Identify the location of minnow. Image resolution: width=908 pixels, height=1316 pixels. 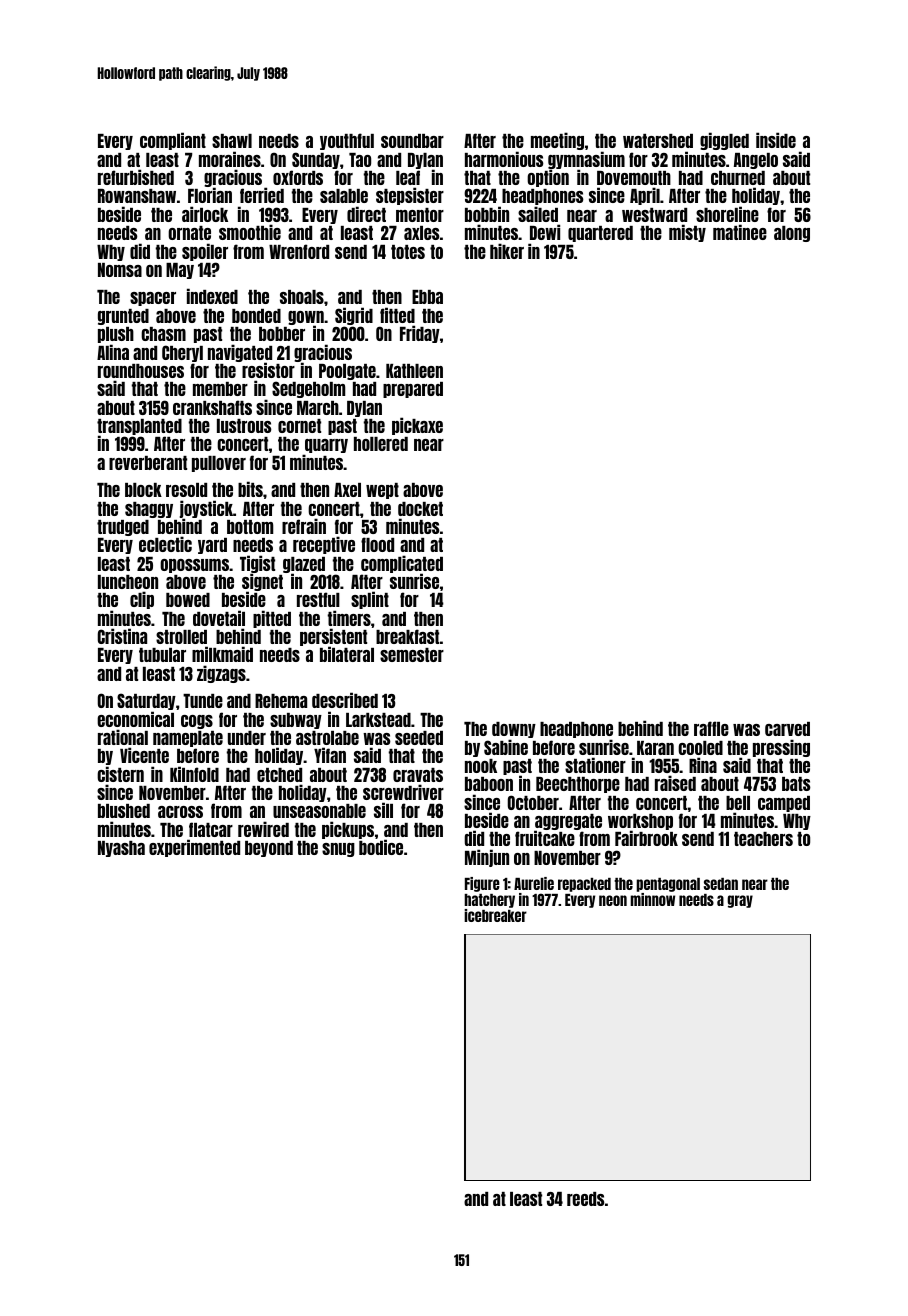
(652, 899).
